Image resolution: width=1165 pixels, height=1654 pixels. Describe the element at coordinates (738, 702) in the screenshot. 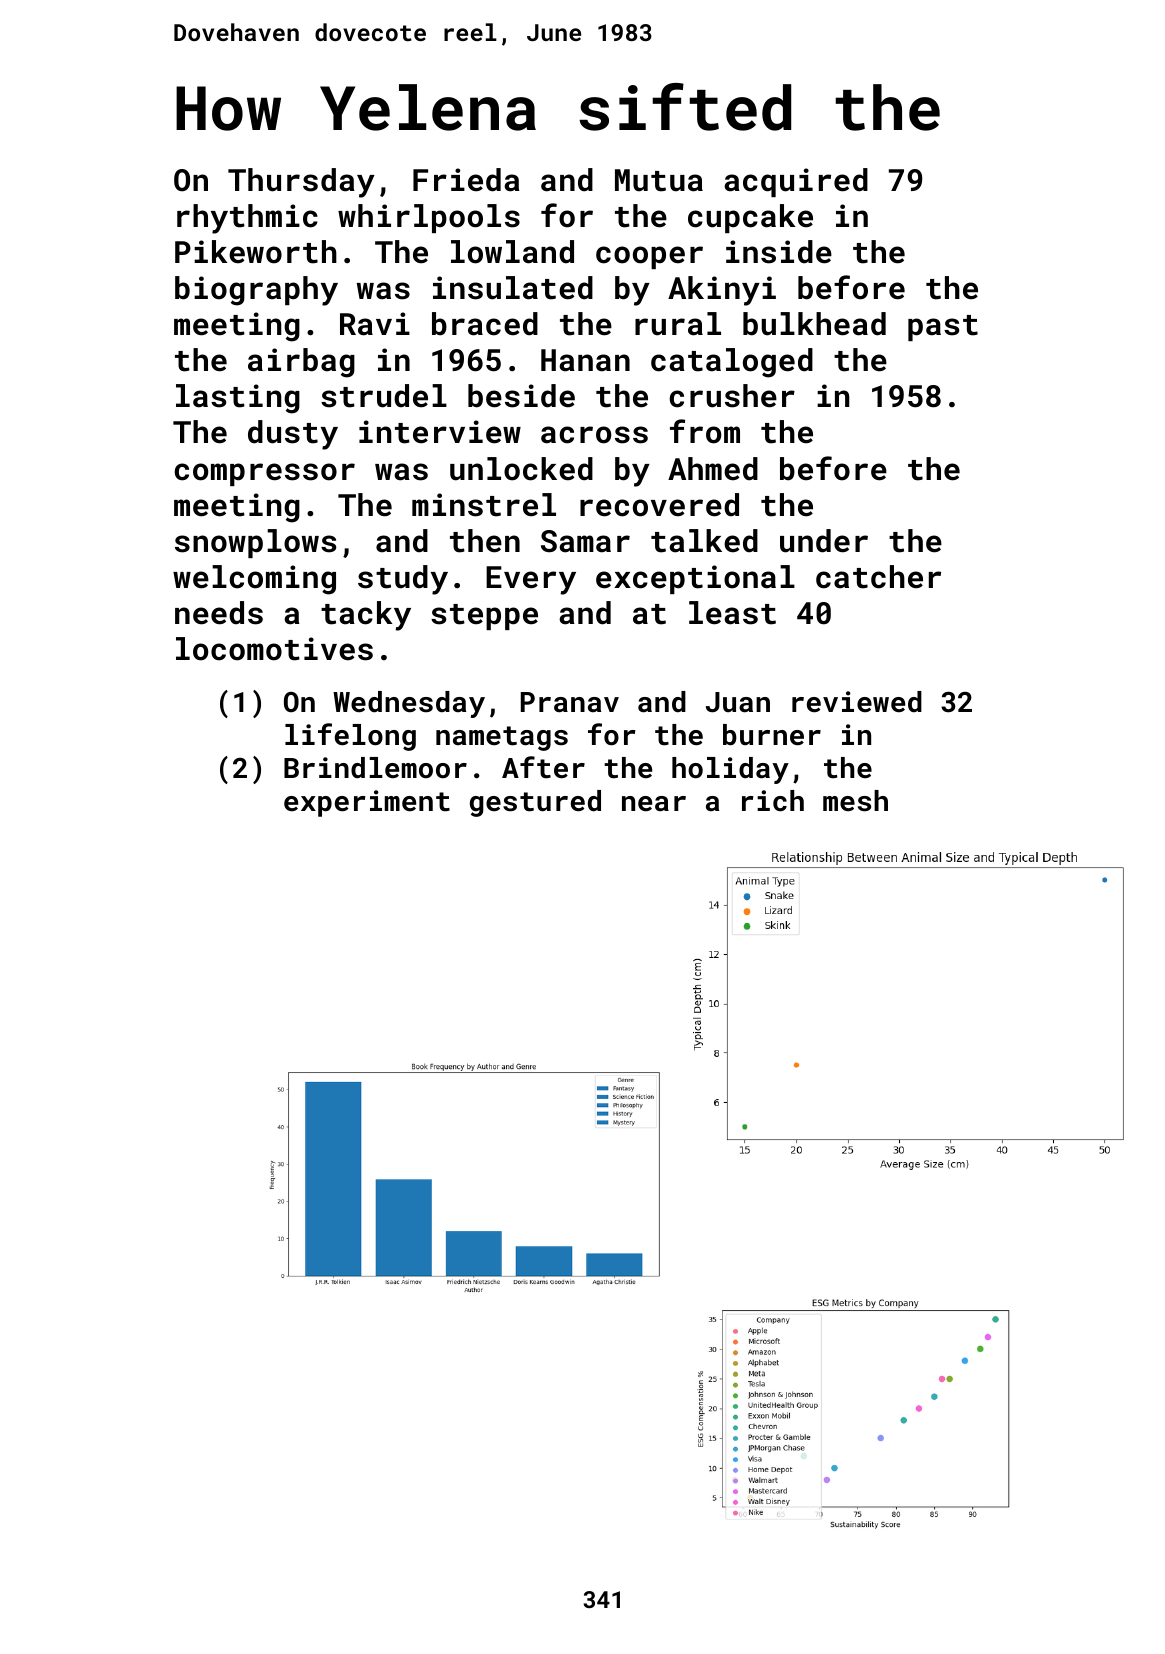

I see `Juan` at that location.
